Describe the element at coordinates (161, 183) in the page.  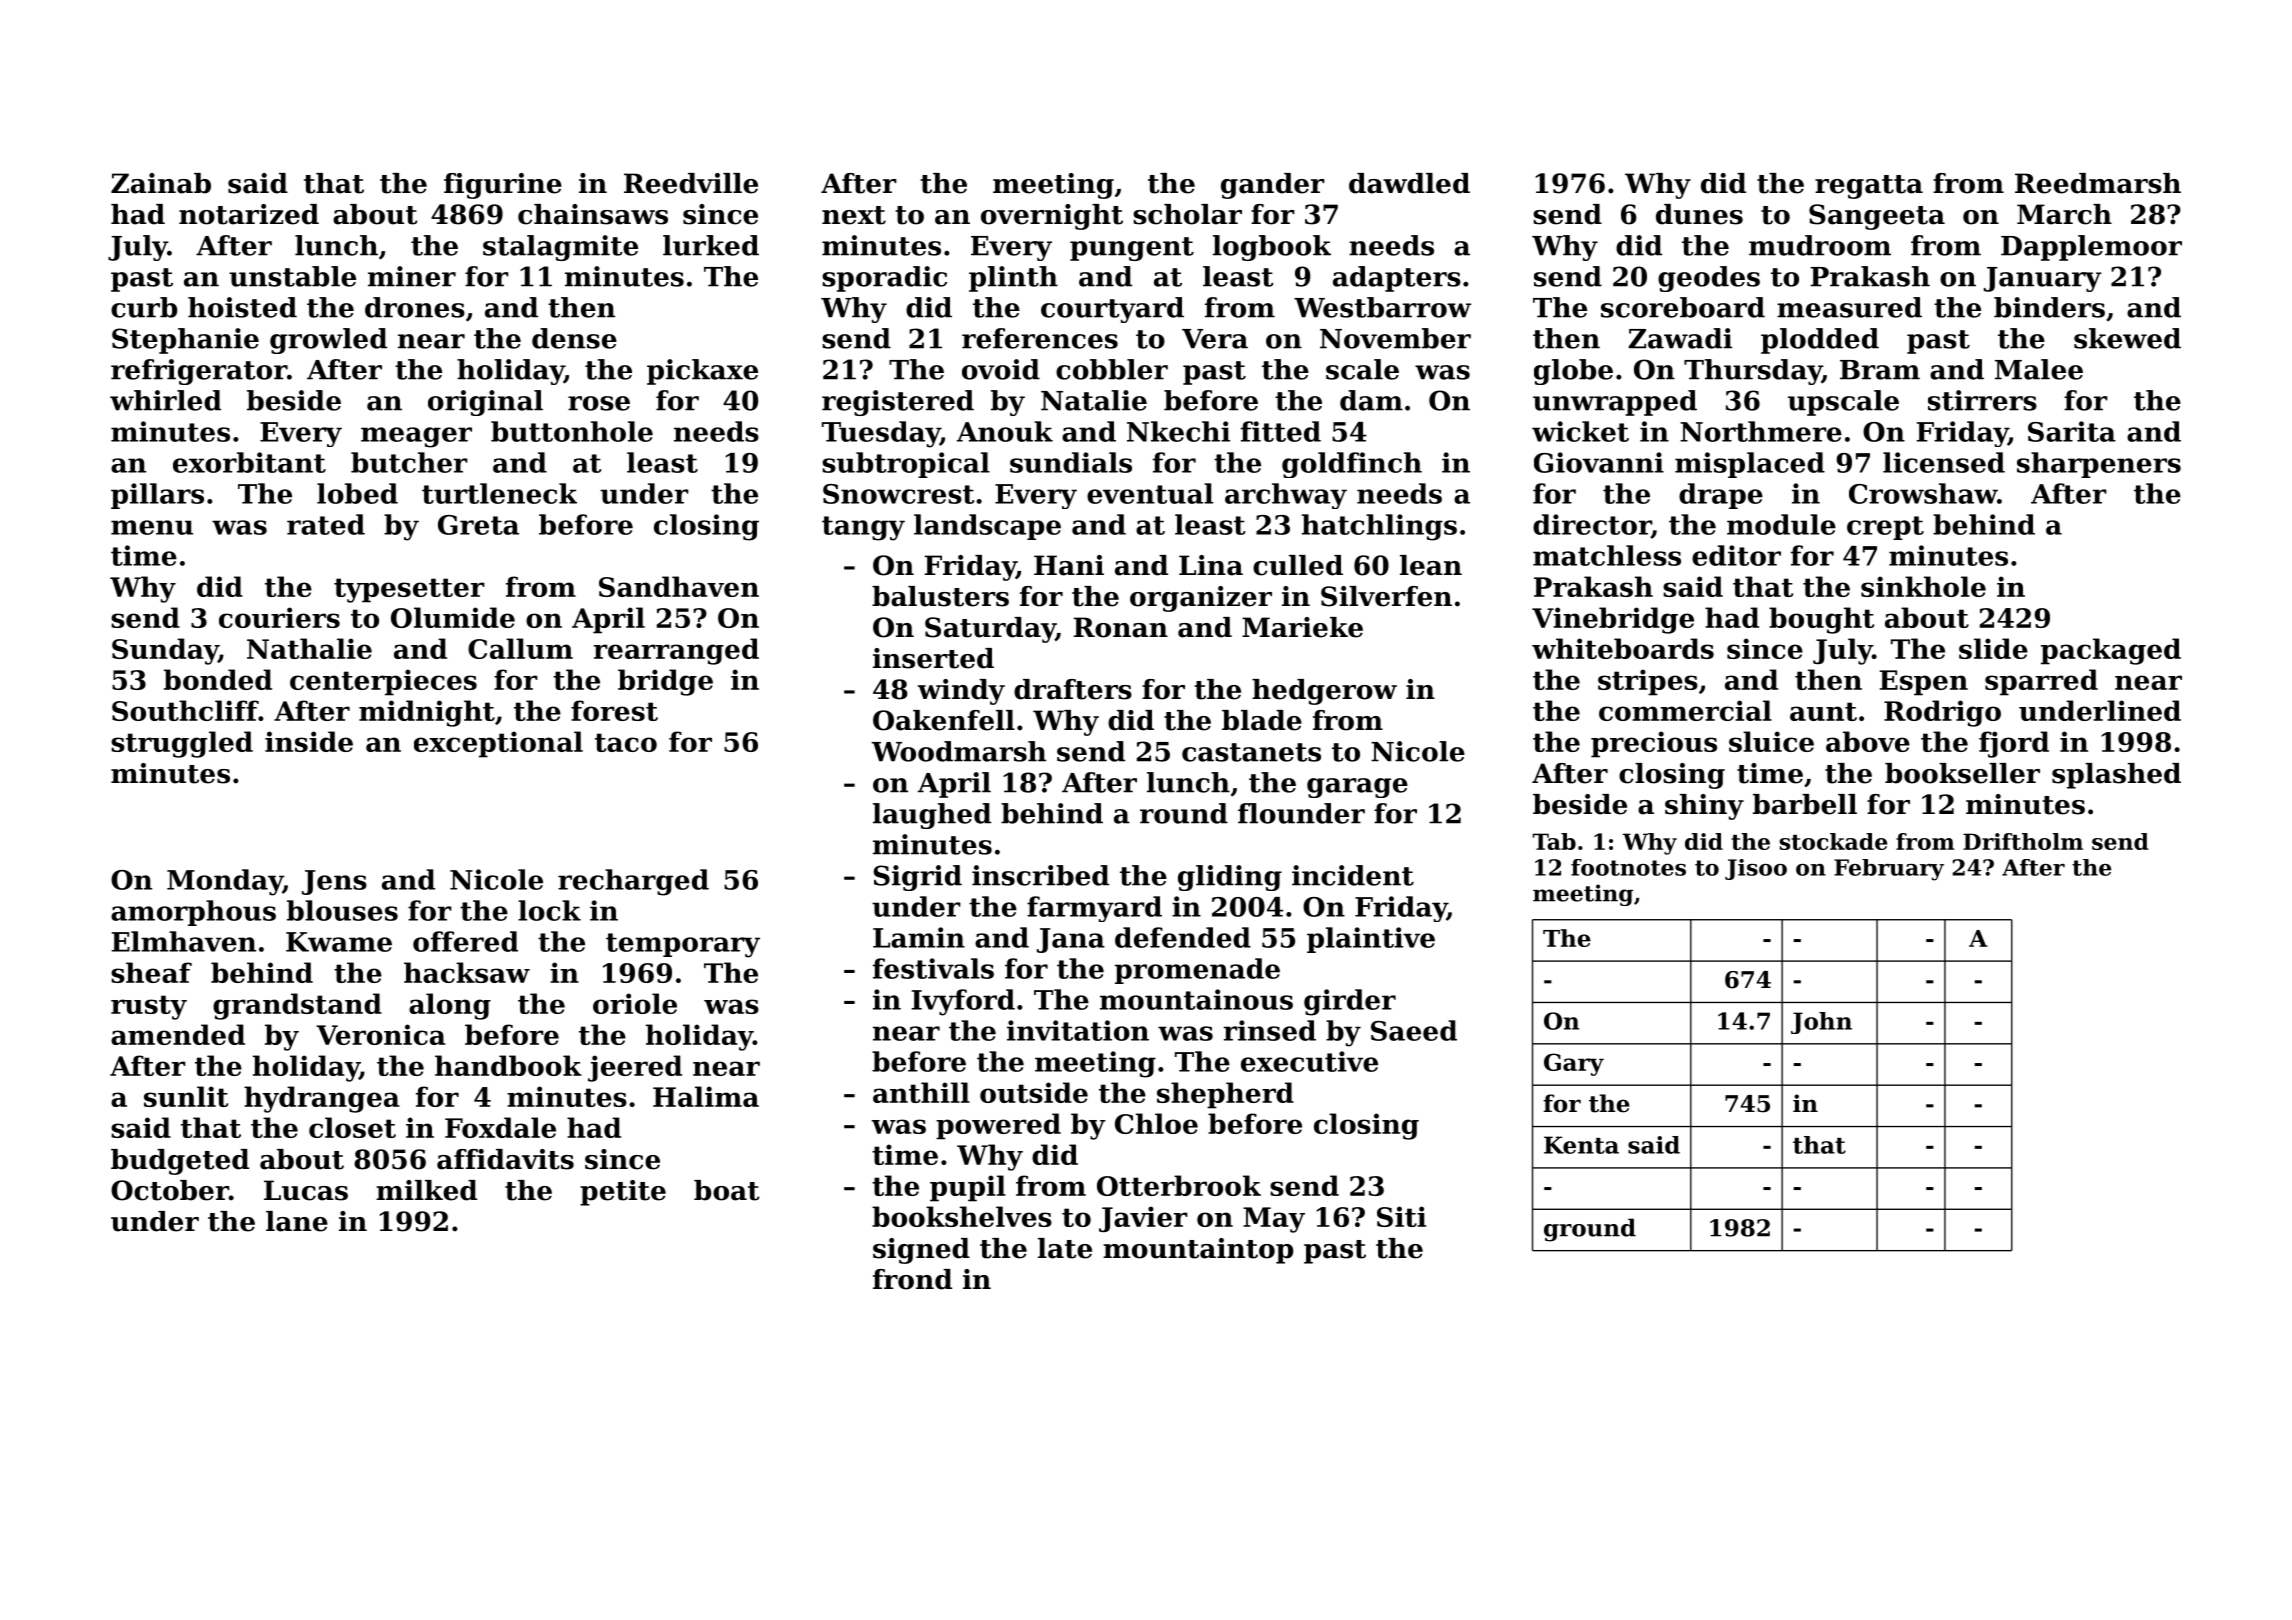
I see `Zainab` at that location.
